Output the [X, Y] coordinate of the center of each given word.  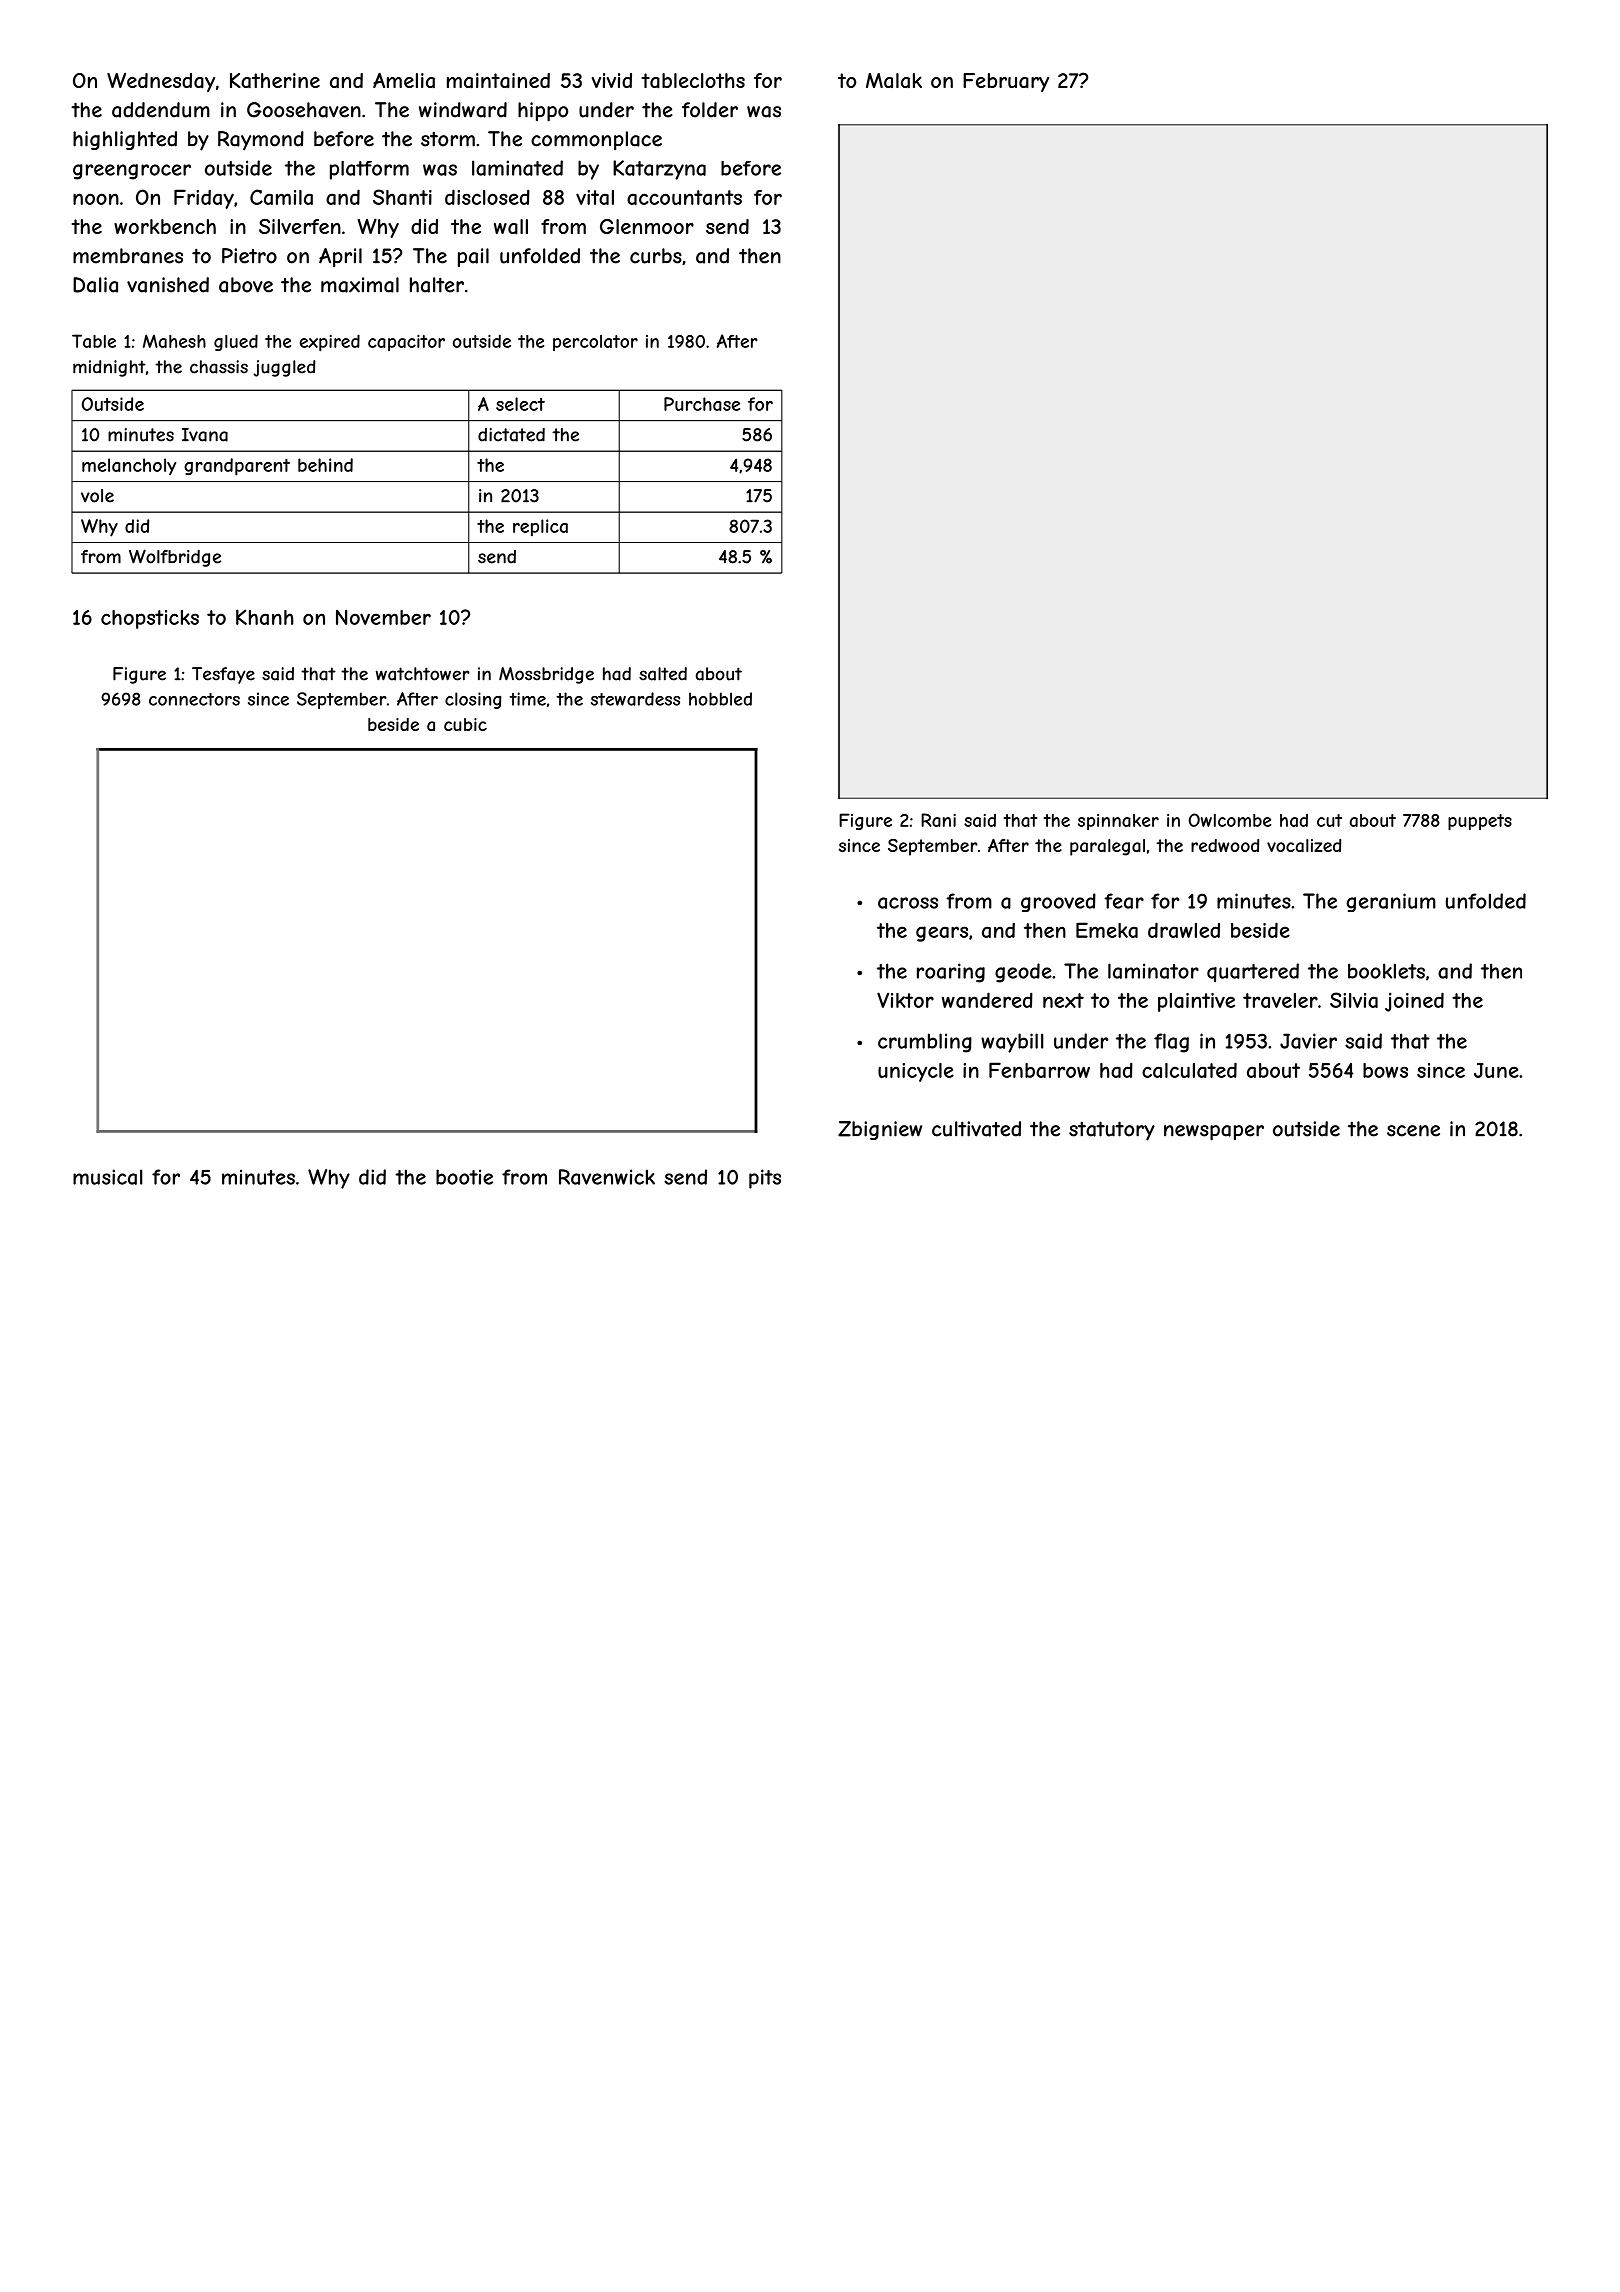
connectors [194, 699]
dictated [511, 435]
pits [765, 1179]
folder [710, 110]
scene [1413, 1131]
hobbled [720, 699]
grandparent [237, 467]
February [1006, 82]
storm [448, 139]
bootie [464, 1177]
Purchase [702, 404]
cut [1329, 820]
